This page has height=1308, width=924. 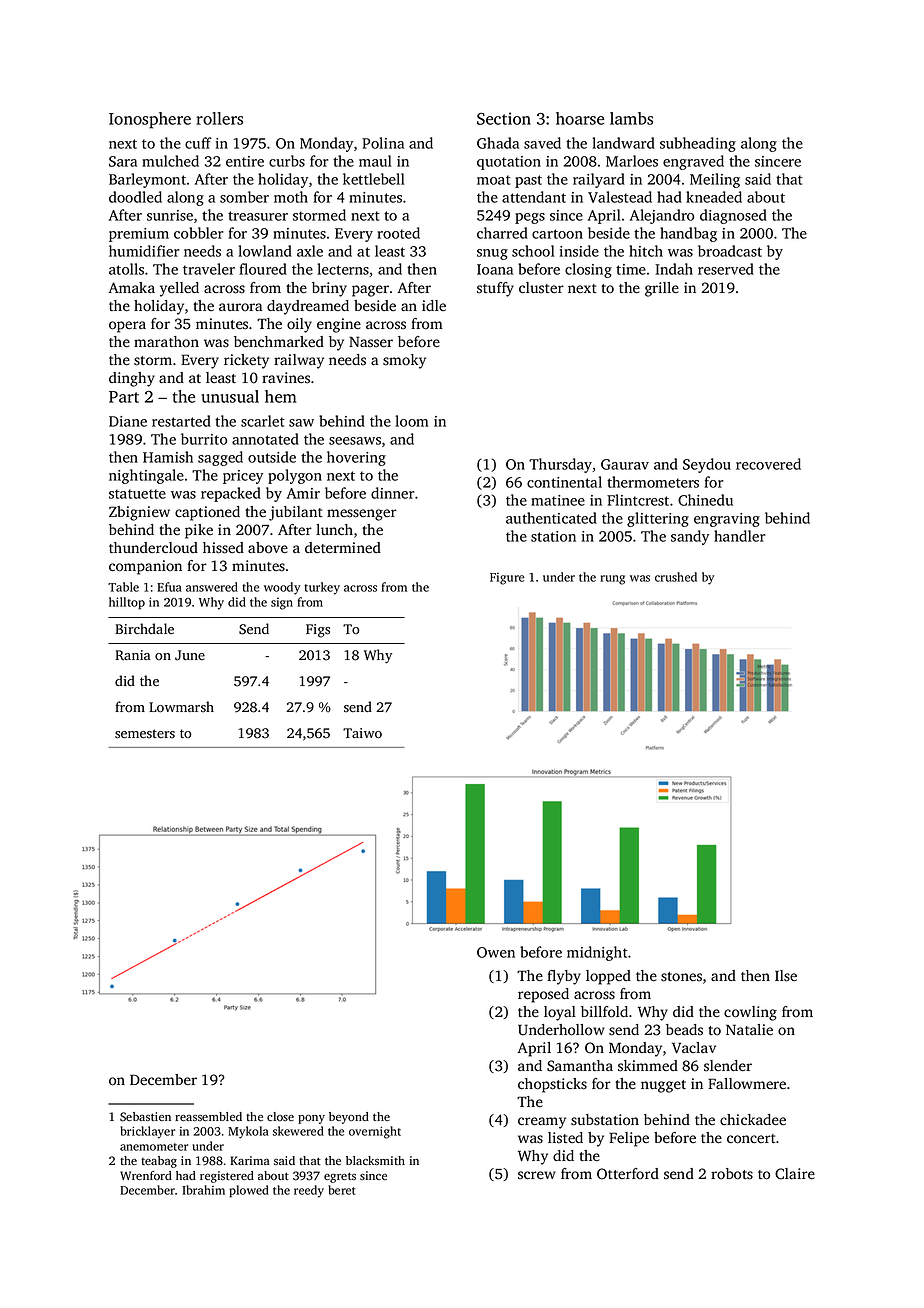 I want to click on recovered, so click(x=768, y=464).
